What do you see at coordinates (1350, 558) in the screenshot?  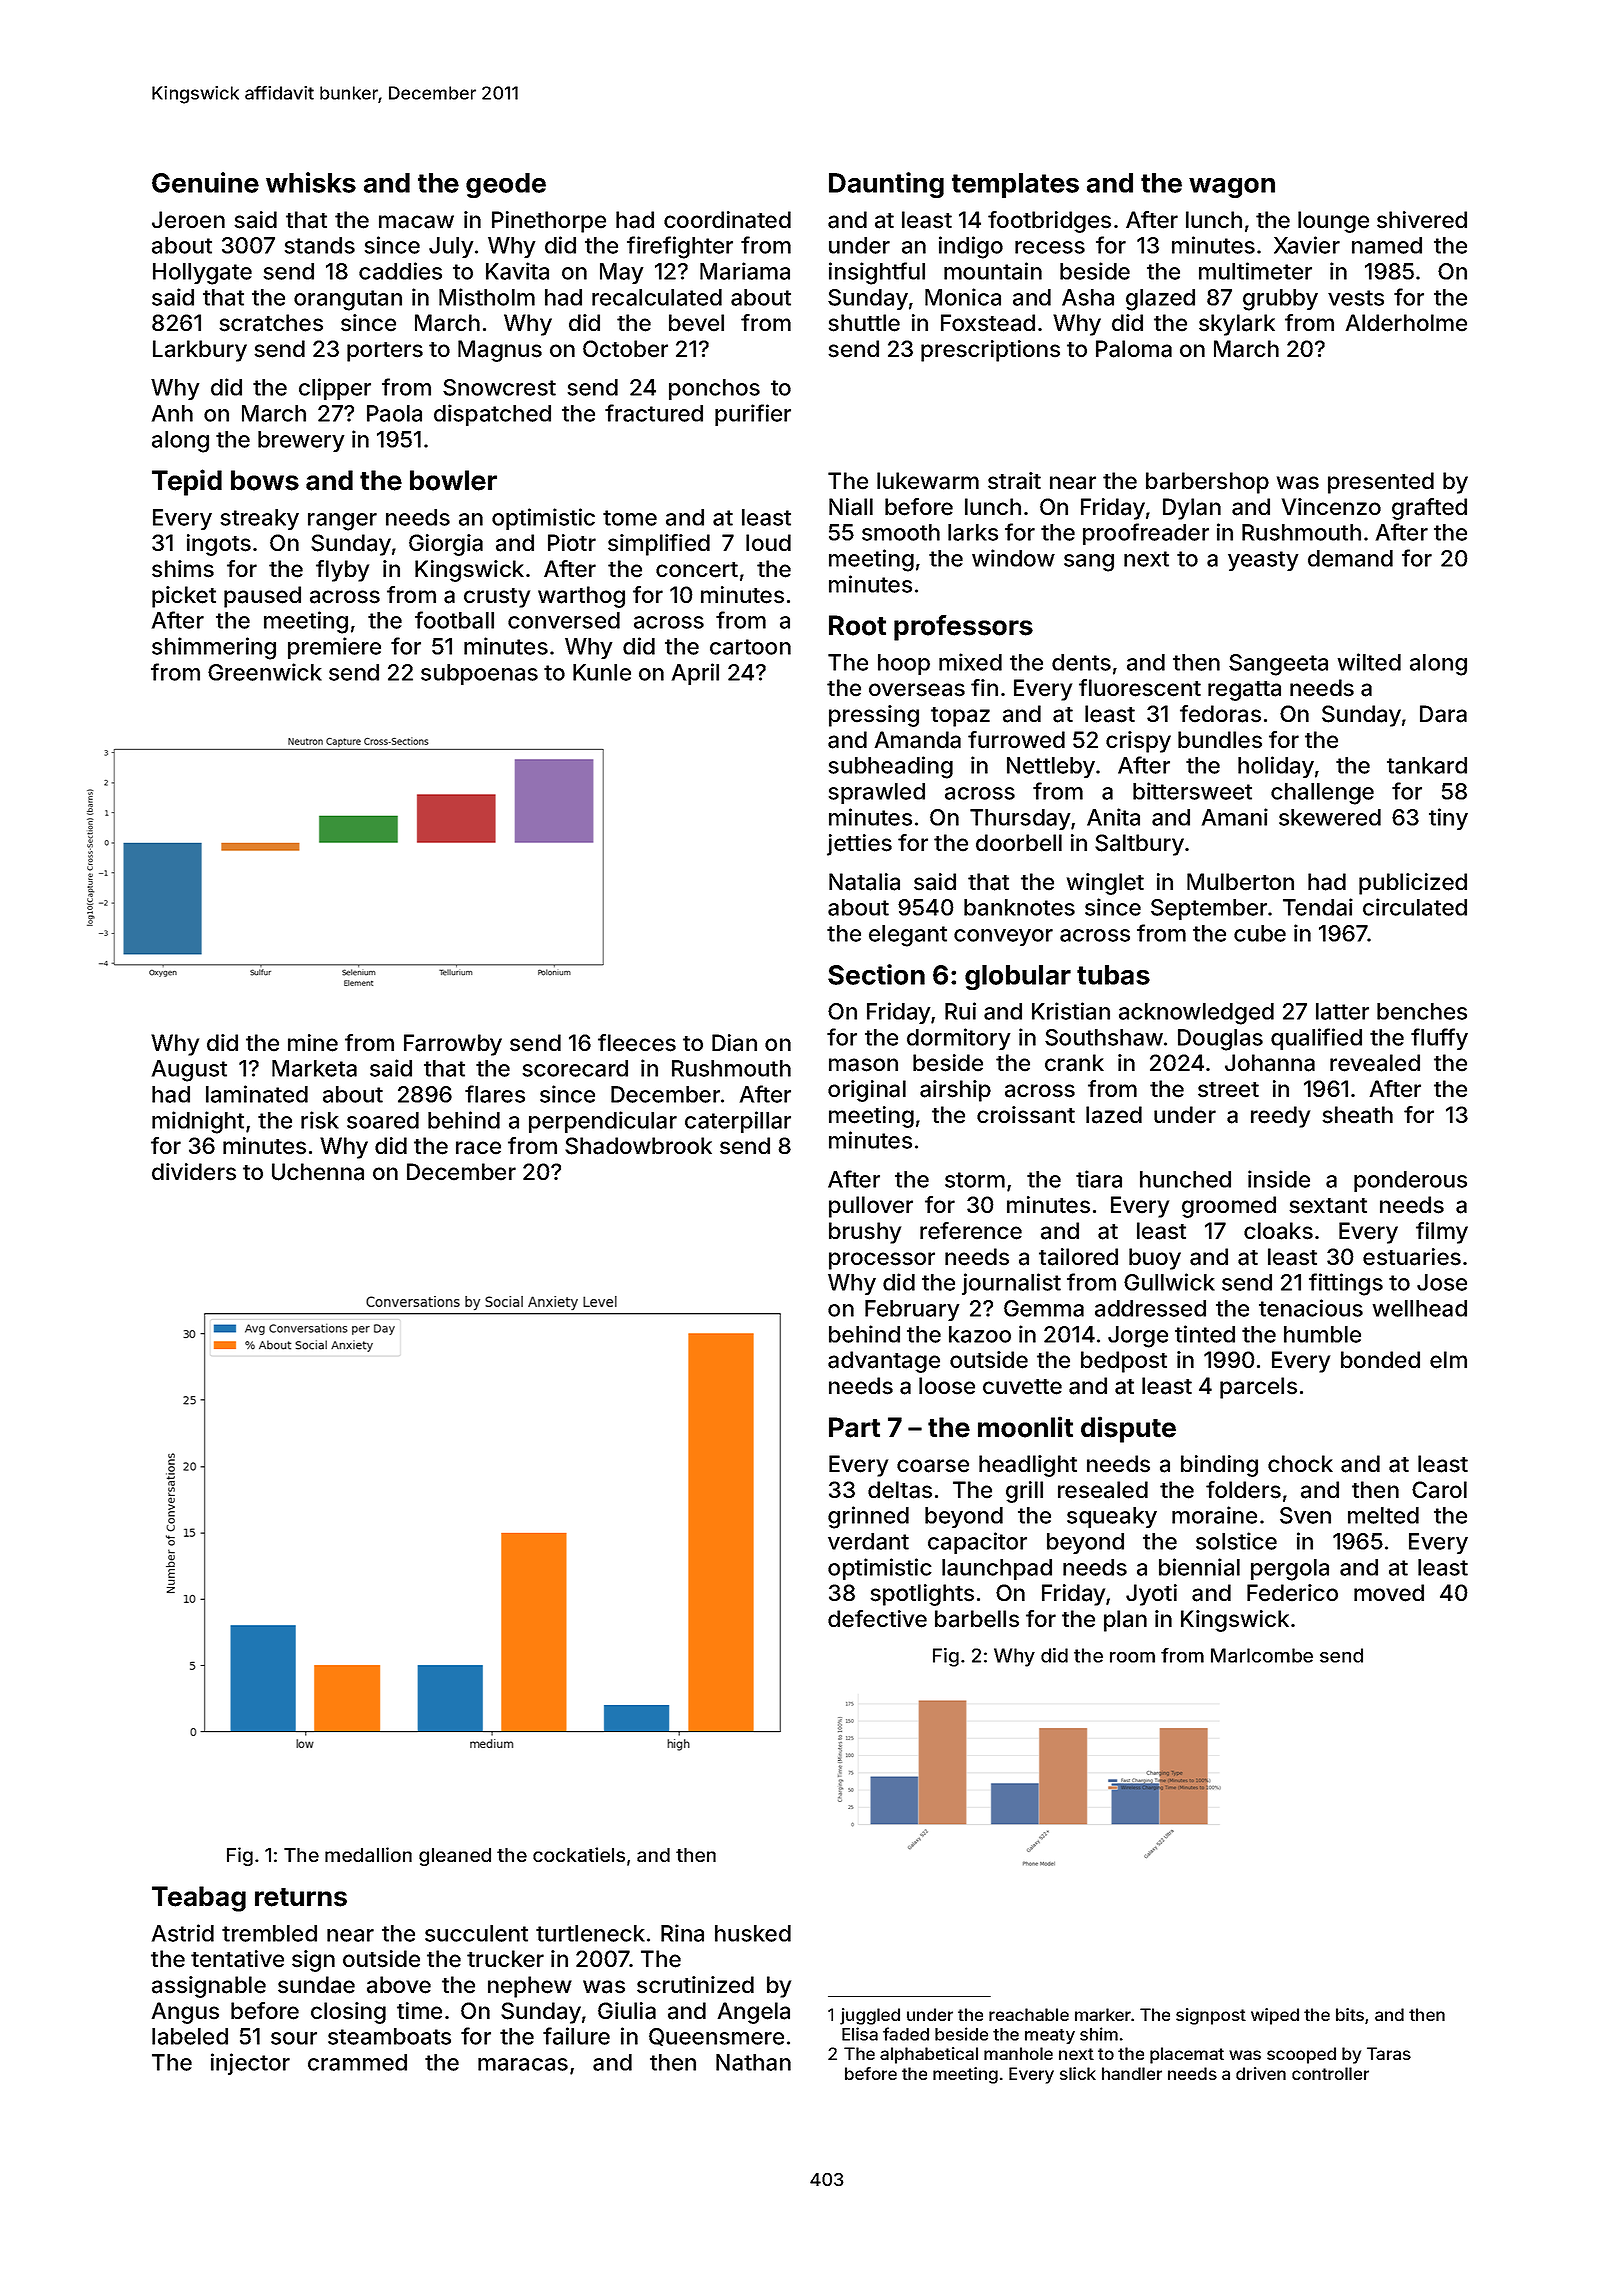 I see `demand` at bounding box center [1350, 558].
